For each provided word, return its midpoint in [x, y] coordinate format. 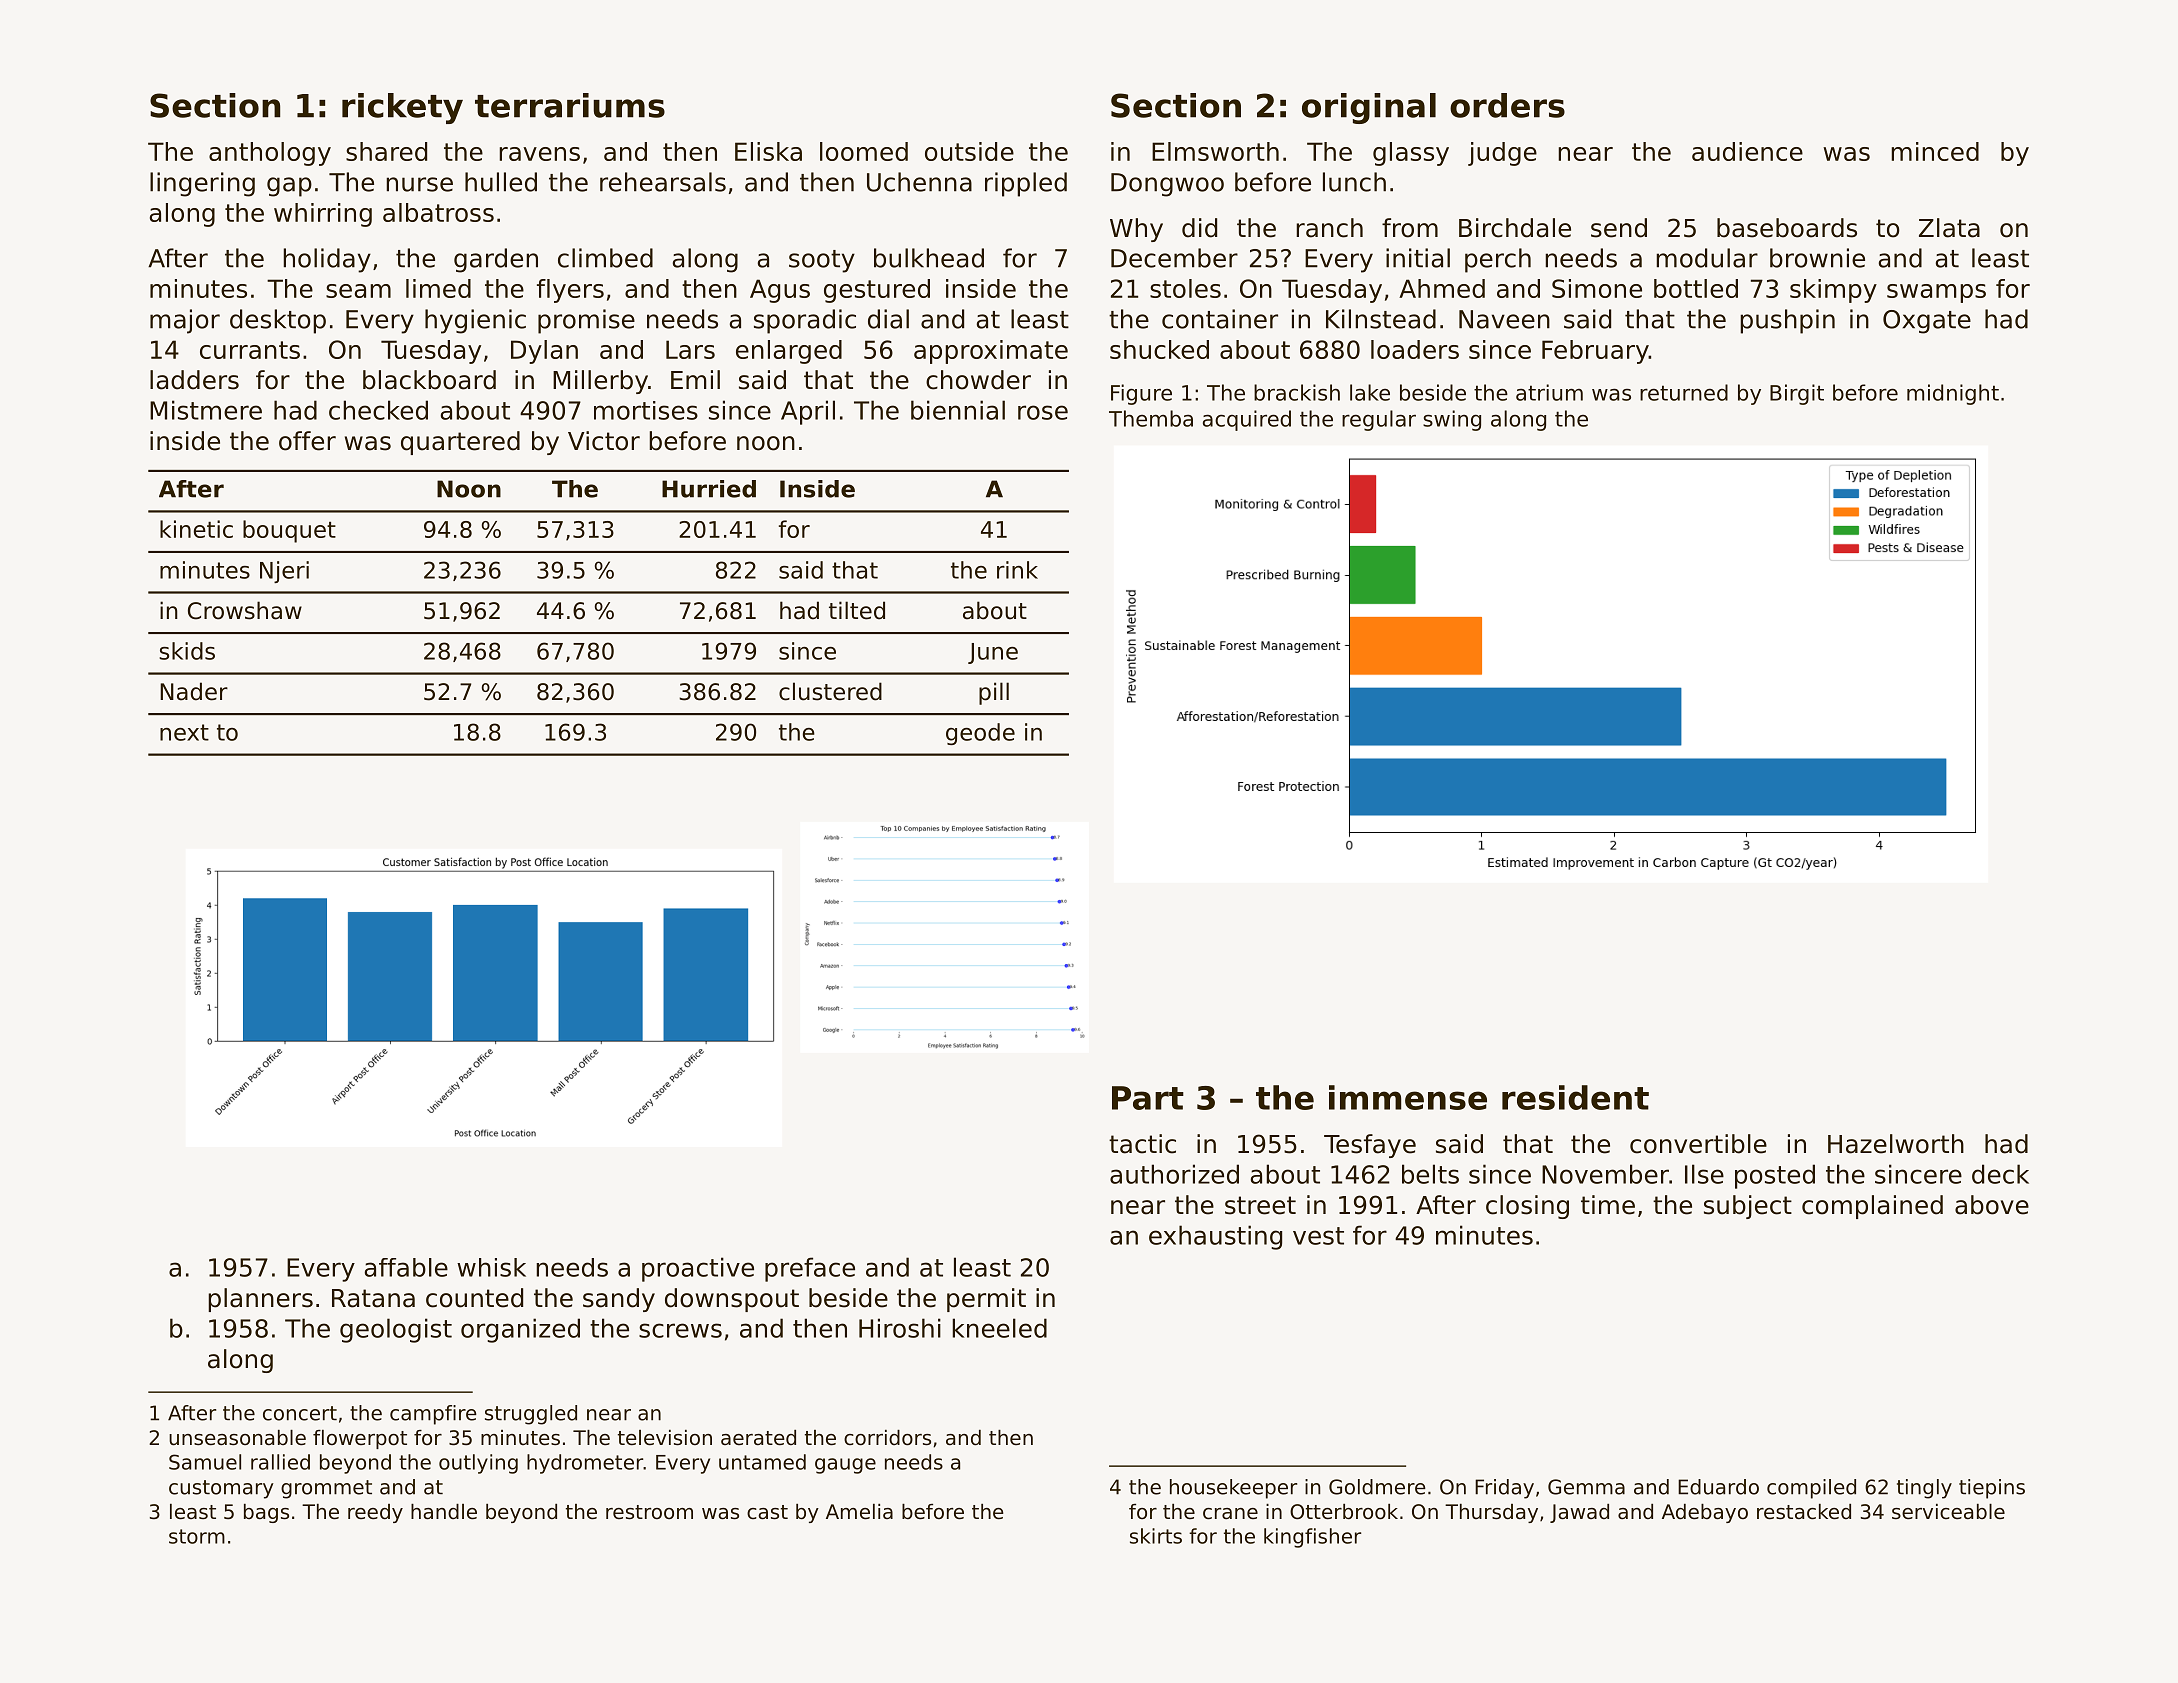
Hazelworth [1896, 1144]
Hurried [709, 489]
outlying [478, 1464]
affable [406, 1267]
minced [1935, 151]
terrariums [570, 105]
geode [980, 734]
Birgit [1797, 394]
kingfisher [1312, 1538]
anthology [270, 154]
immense [1408, 1097]
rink [1017, 570]
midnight [1953, 394]
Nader [194, 691]
